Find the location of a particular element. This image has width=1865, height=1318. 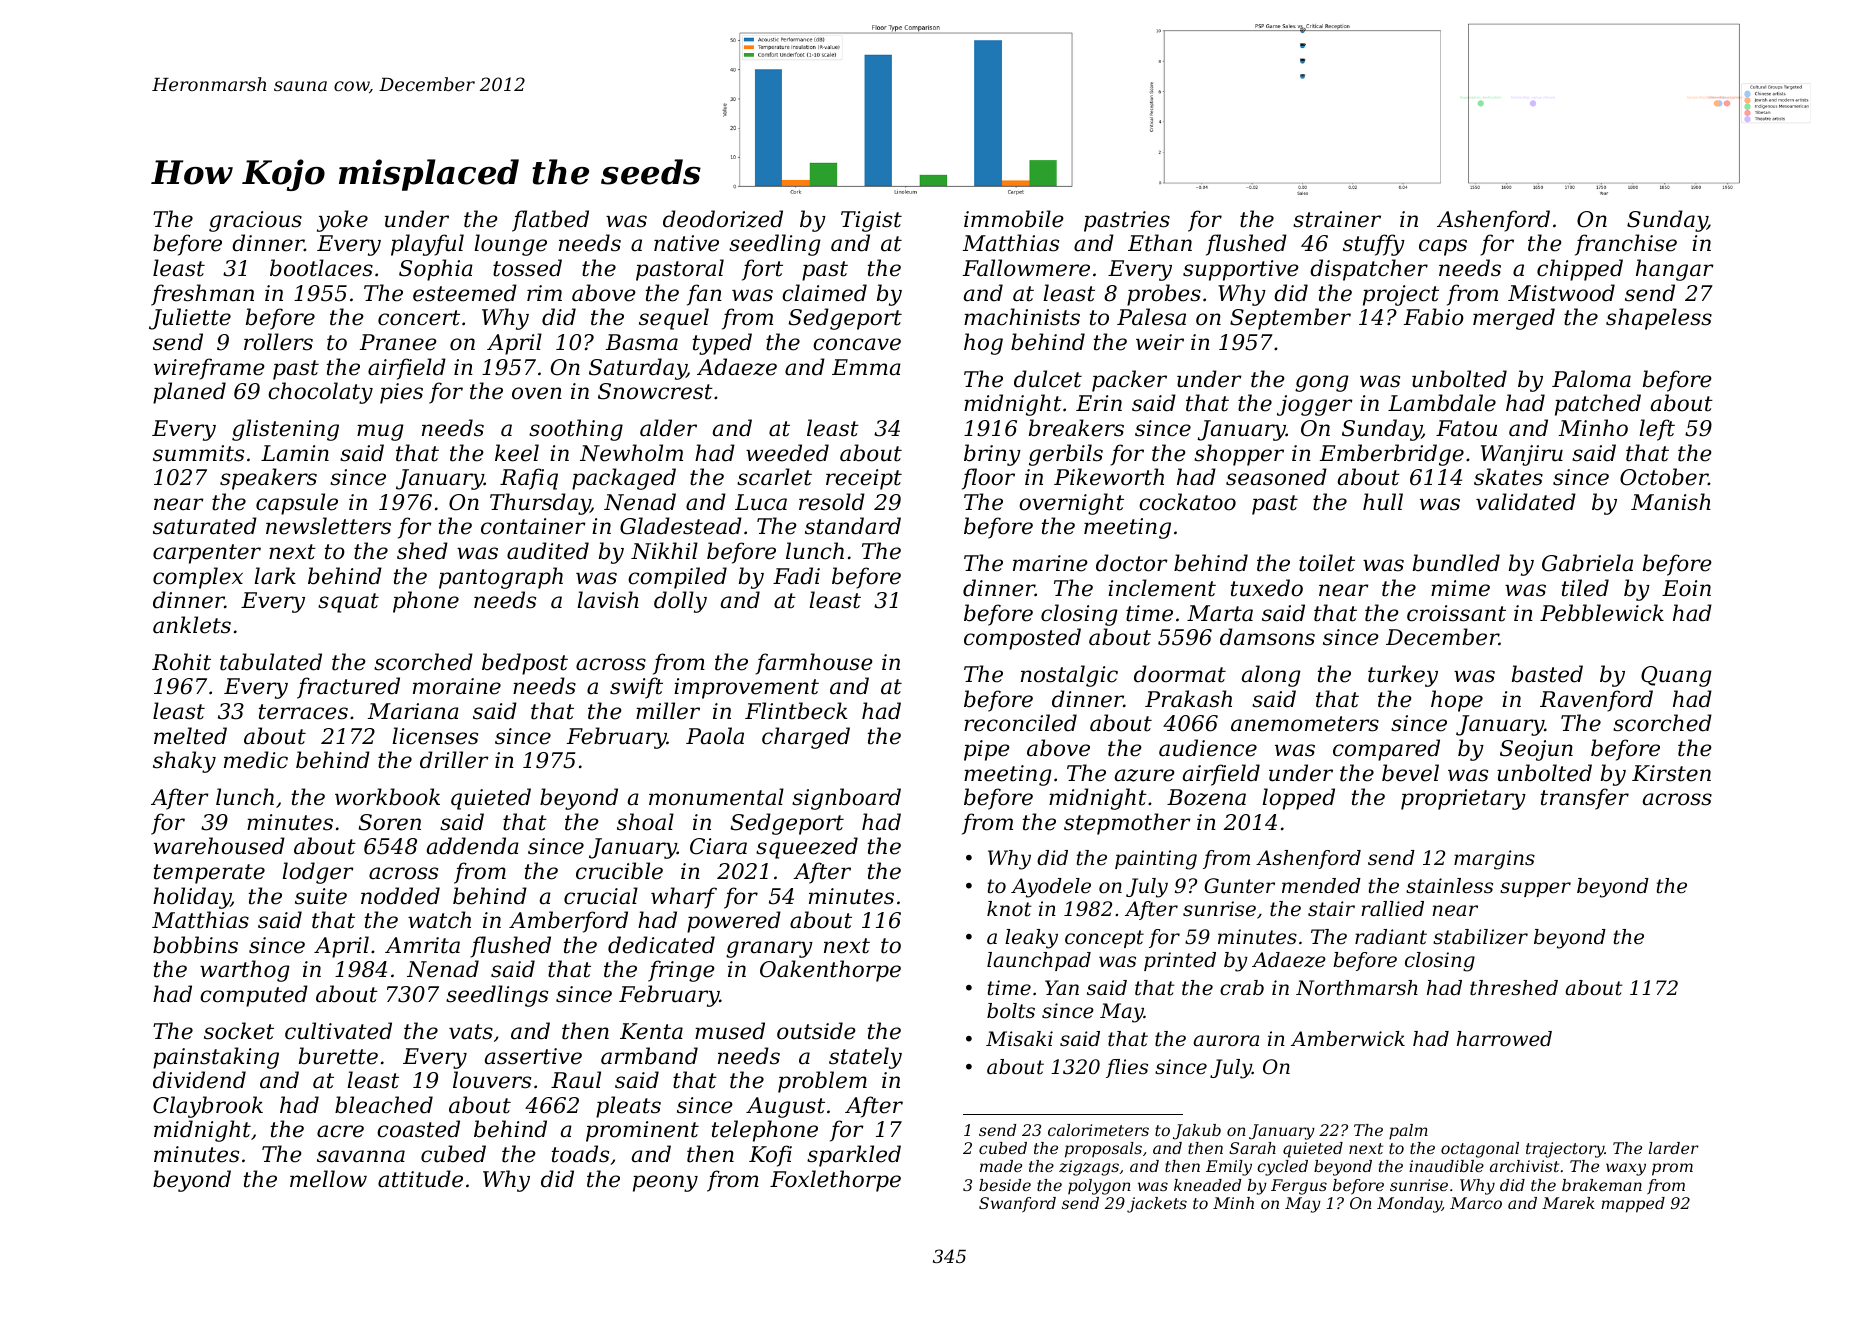

chipped is located at coordinates (1580, 270).
